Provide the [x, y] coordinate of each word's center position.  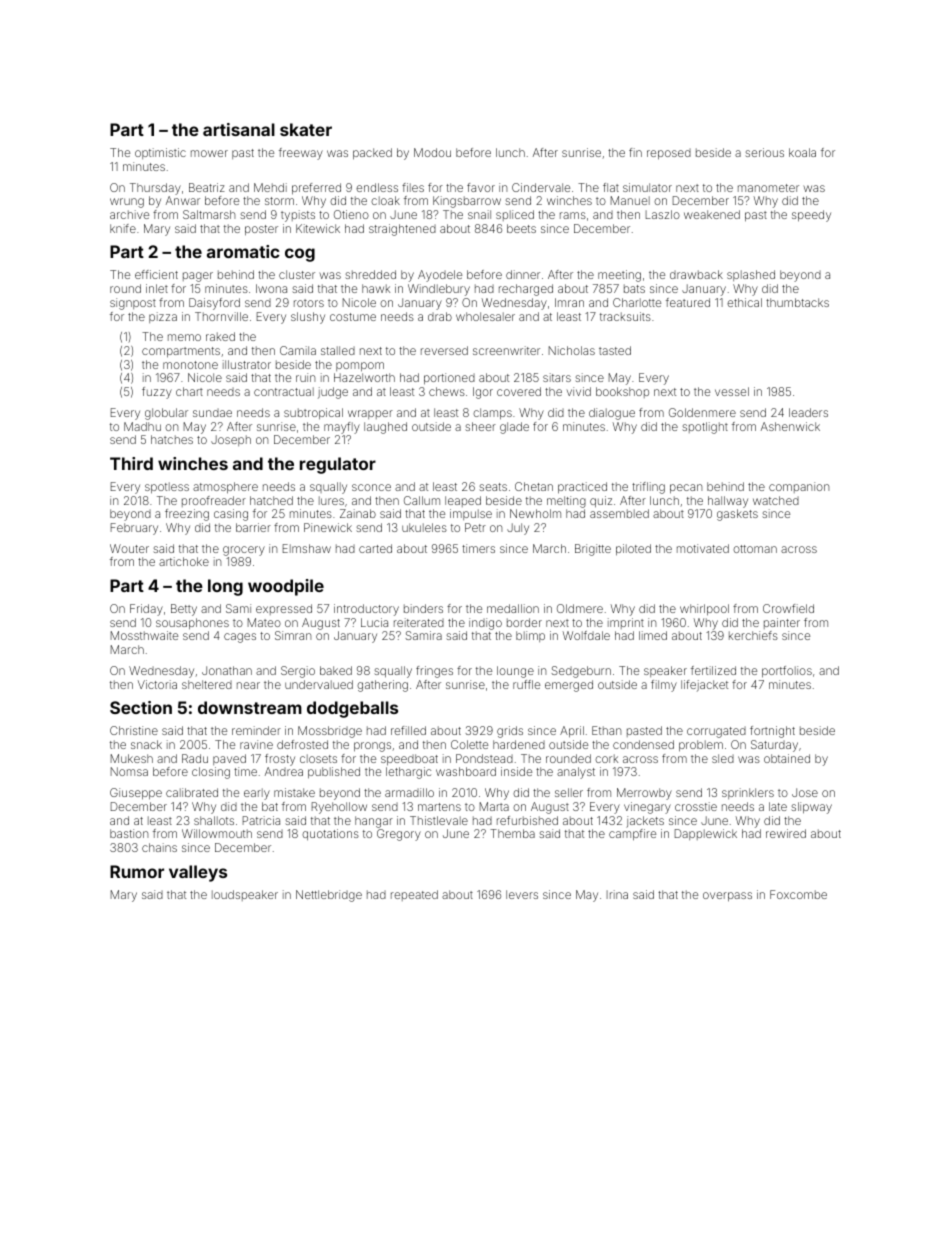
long [225, 587]
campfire [632, 835]
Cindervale [541, 187]
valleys [198, 873]
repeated [414, 895]
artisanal [239, 129]
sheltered [207, 684]
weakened [712, 214]
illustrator [247, 364]
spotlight [705, 428]
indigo [485, 624]
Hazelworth [364, 377]
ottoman [755, 549]
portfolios [787, 672]
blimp [530, 636]
